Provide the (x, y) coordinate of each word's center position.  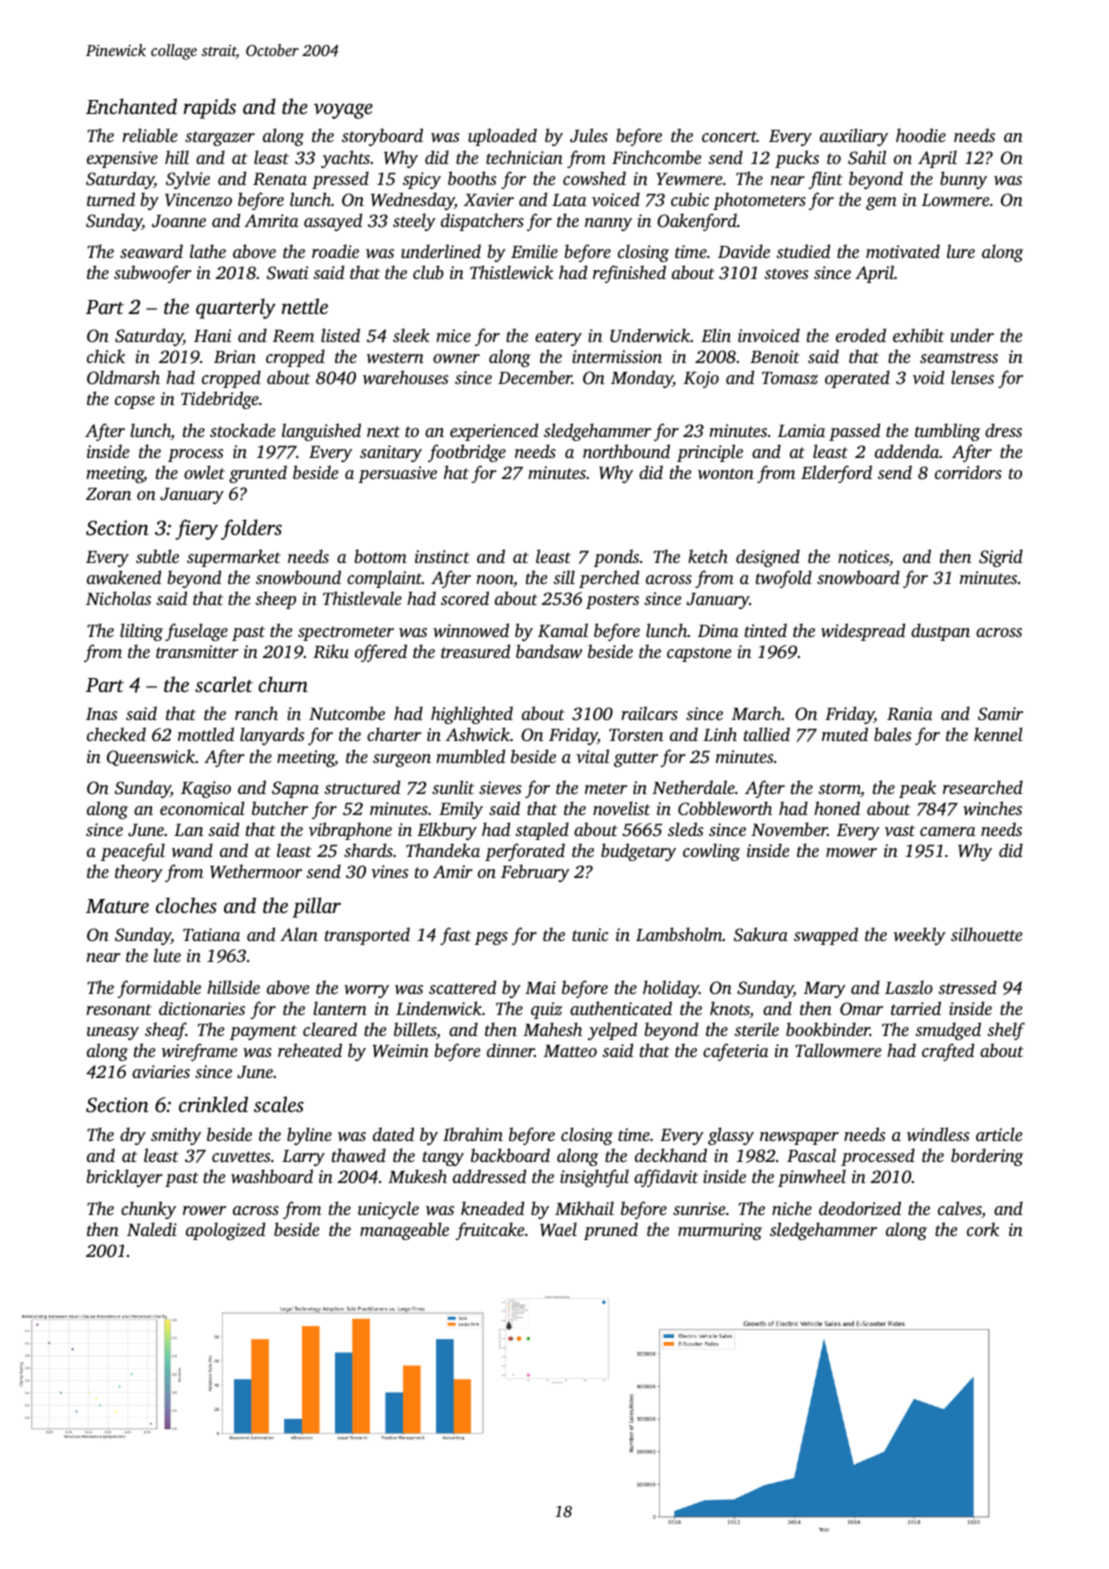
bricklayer (124, 1178)
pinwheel (812, 1178)
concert (729, 136)
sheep (275, 600)
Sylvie (188, 180)
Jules (589, 135)
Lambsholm (679, 934)
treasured (475, 651)
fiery (196, 529)
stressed (967, 987)
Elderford (836, 474)
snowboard (858, 577)
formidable (159, 989)
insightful (594, 1178)
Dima (718, 630)
